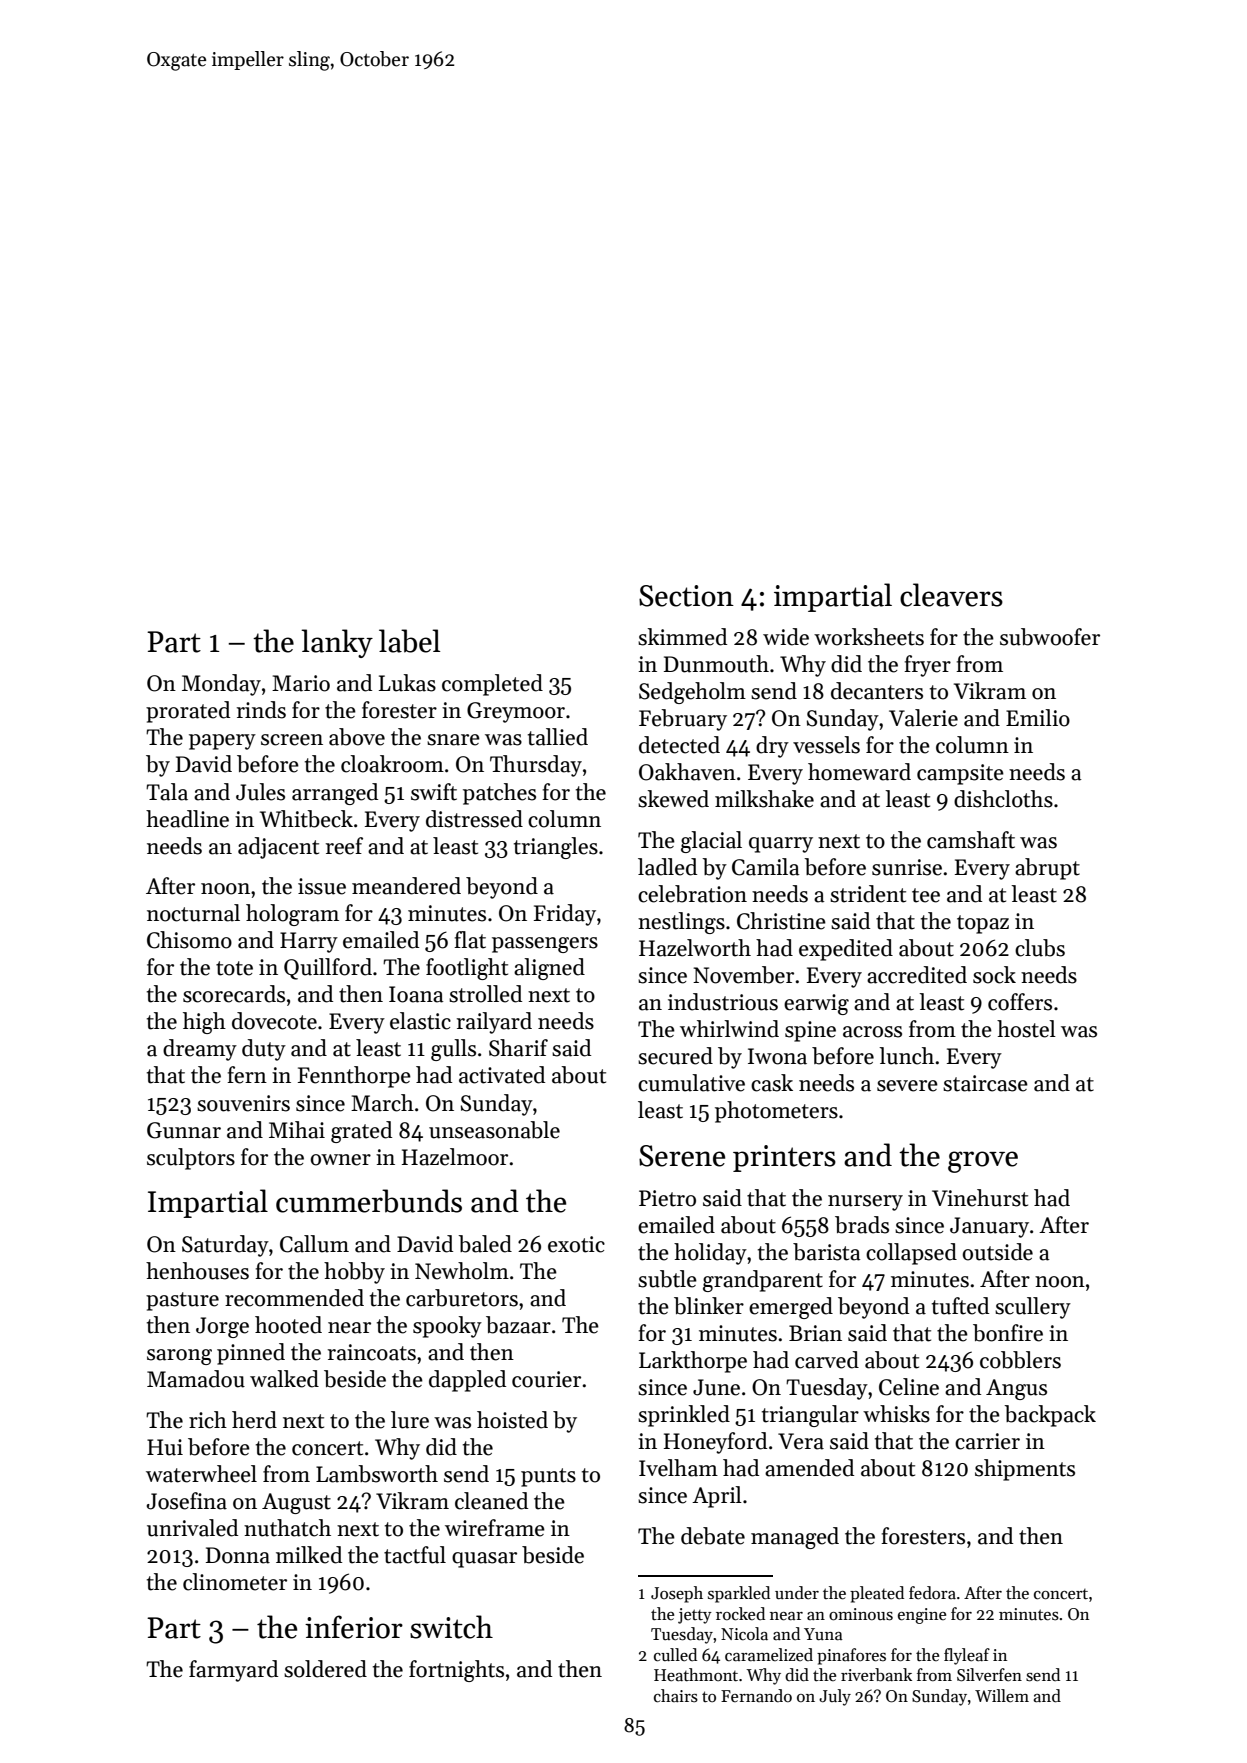 This document has width=1247, height=1763. I want to click on Valerie, so click(923, 718).
